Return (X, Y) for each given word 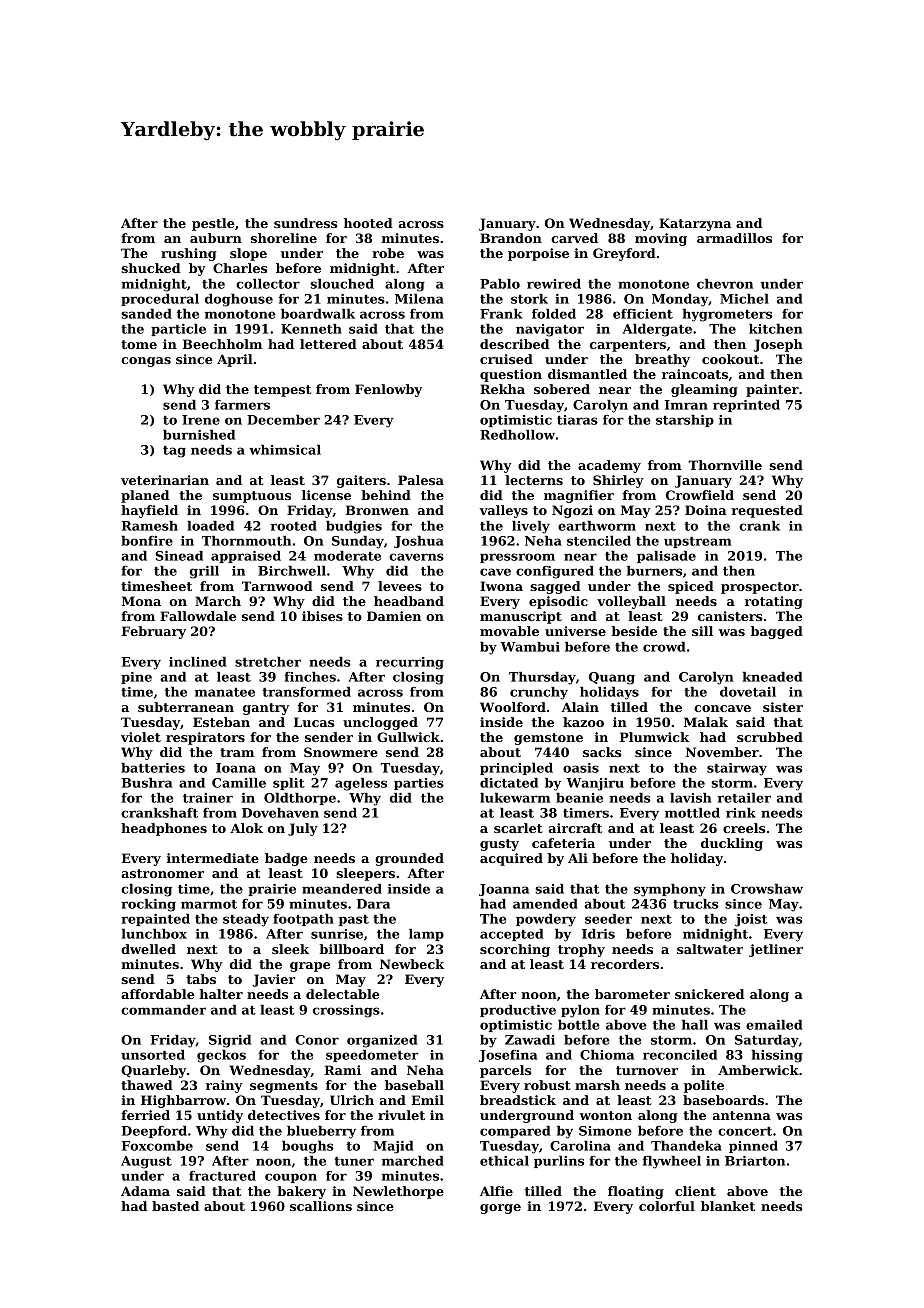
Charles (240, 268)
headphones (164, 829)
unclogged (380, 723)
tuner (354, 1161)
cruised (506, 359)
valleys (504, 511)
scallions (321, 1206)
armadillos (734, 238)
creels (744, 828)
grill (204, 572)
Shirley (618, 481)
